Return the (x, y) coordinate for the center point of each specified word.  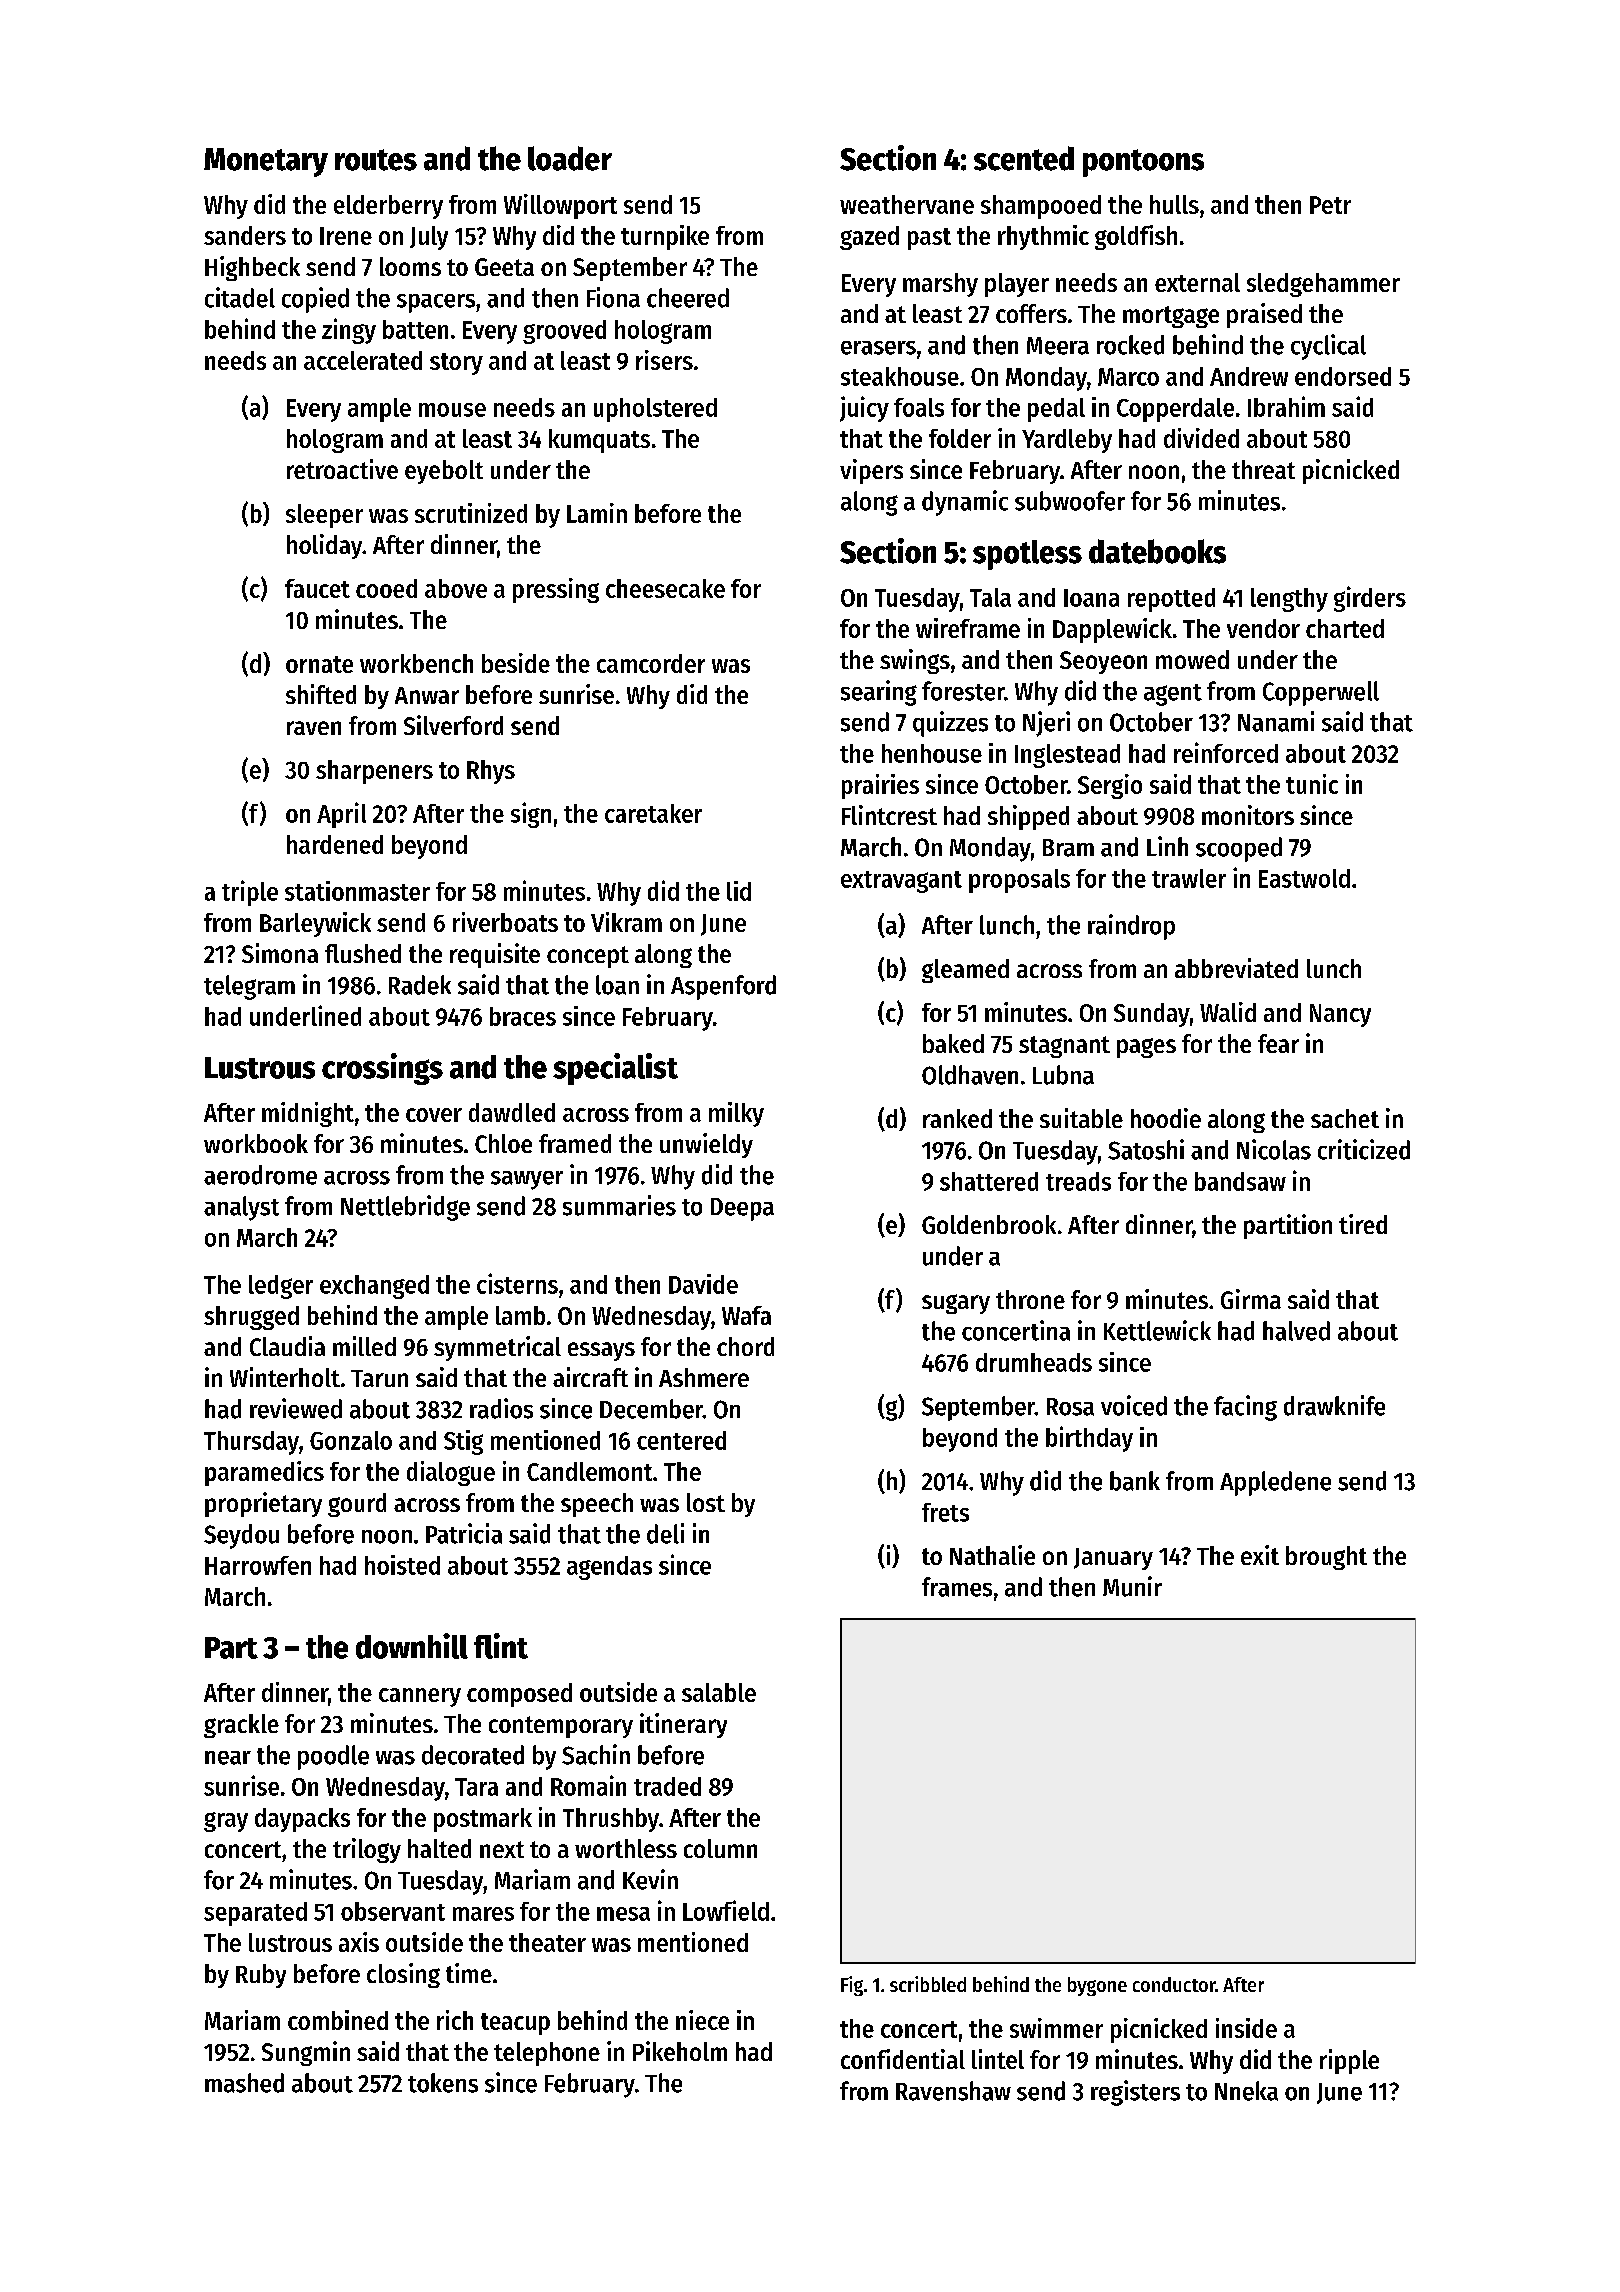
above (456, 588)
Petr (1330, 205)
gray (226, 1822)
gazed (869, 238)
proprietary (263, 1504)
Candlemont (589, 1471)
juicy (864, 409)
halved (1296, 1331)
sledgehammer (1323, 285)
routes (376, 160)
